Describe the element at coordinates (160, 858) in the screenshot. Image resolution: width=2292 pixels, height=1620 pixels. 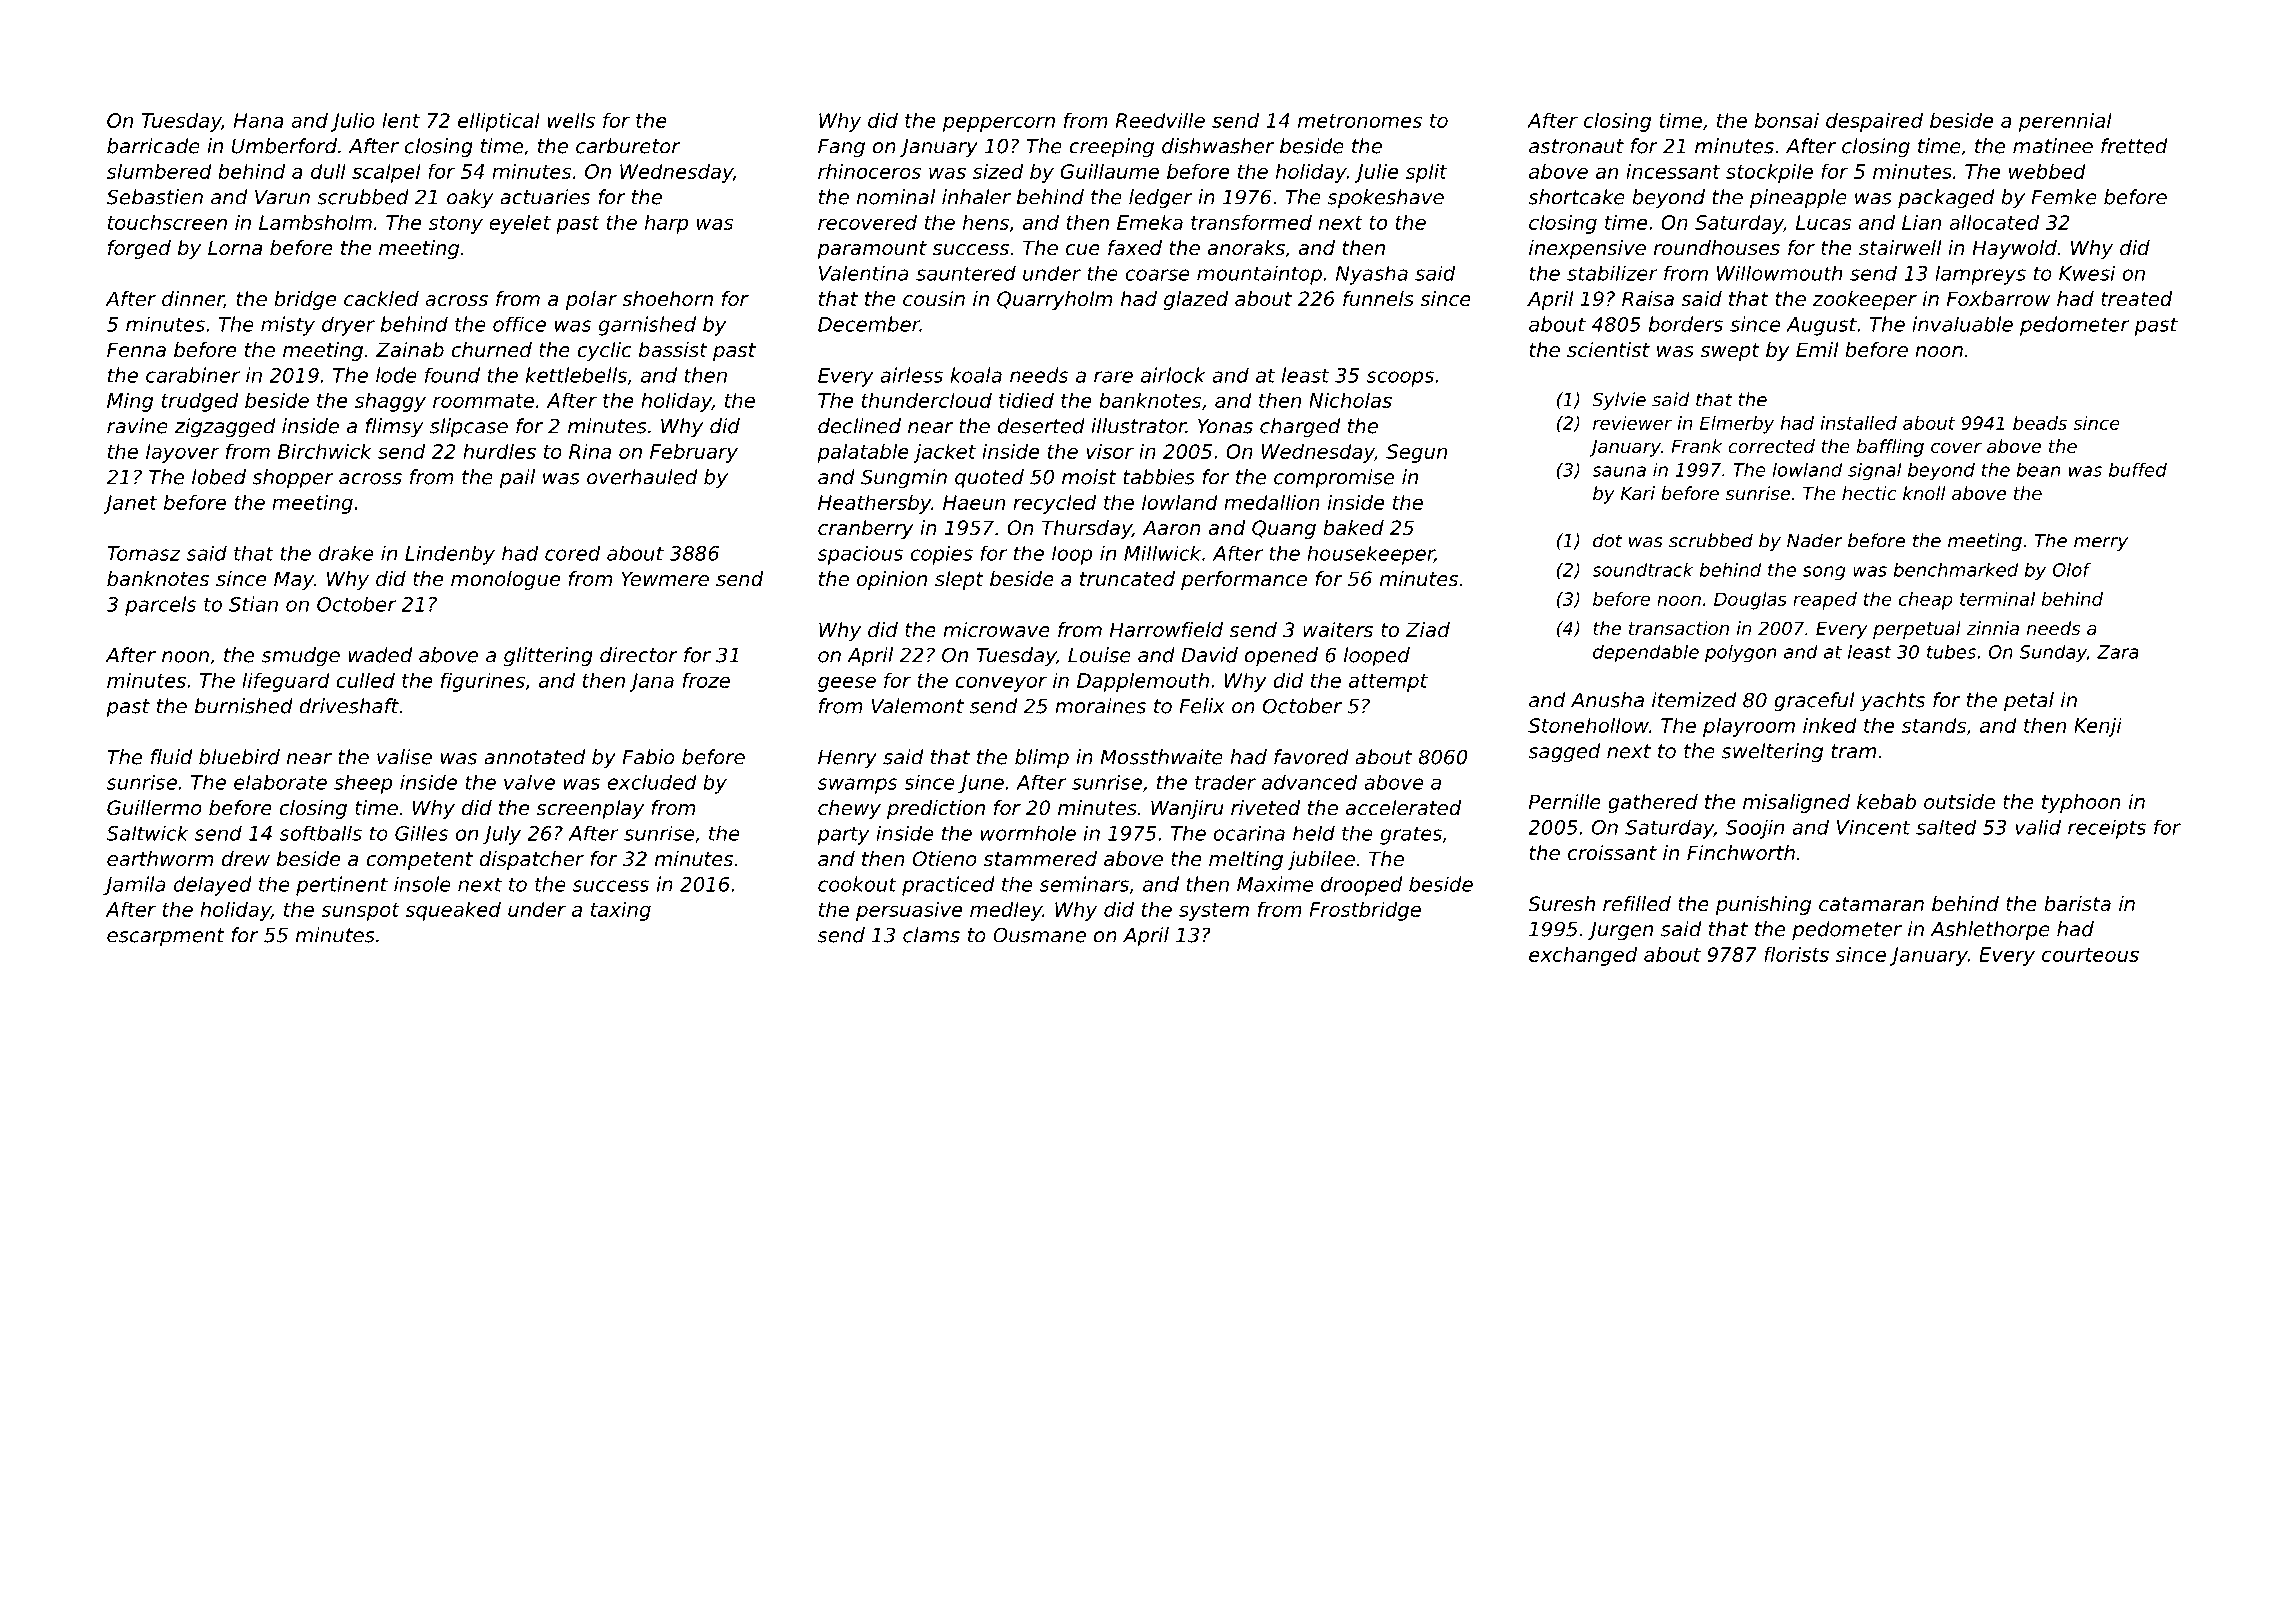
I see `earthworm` at that location.
